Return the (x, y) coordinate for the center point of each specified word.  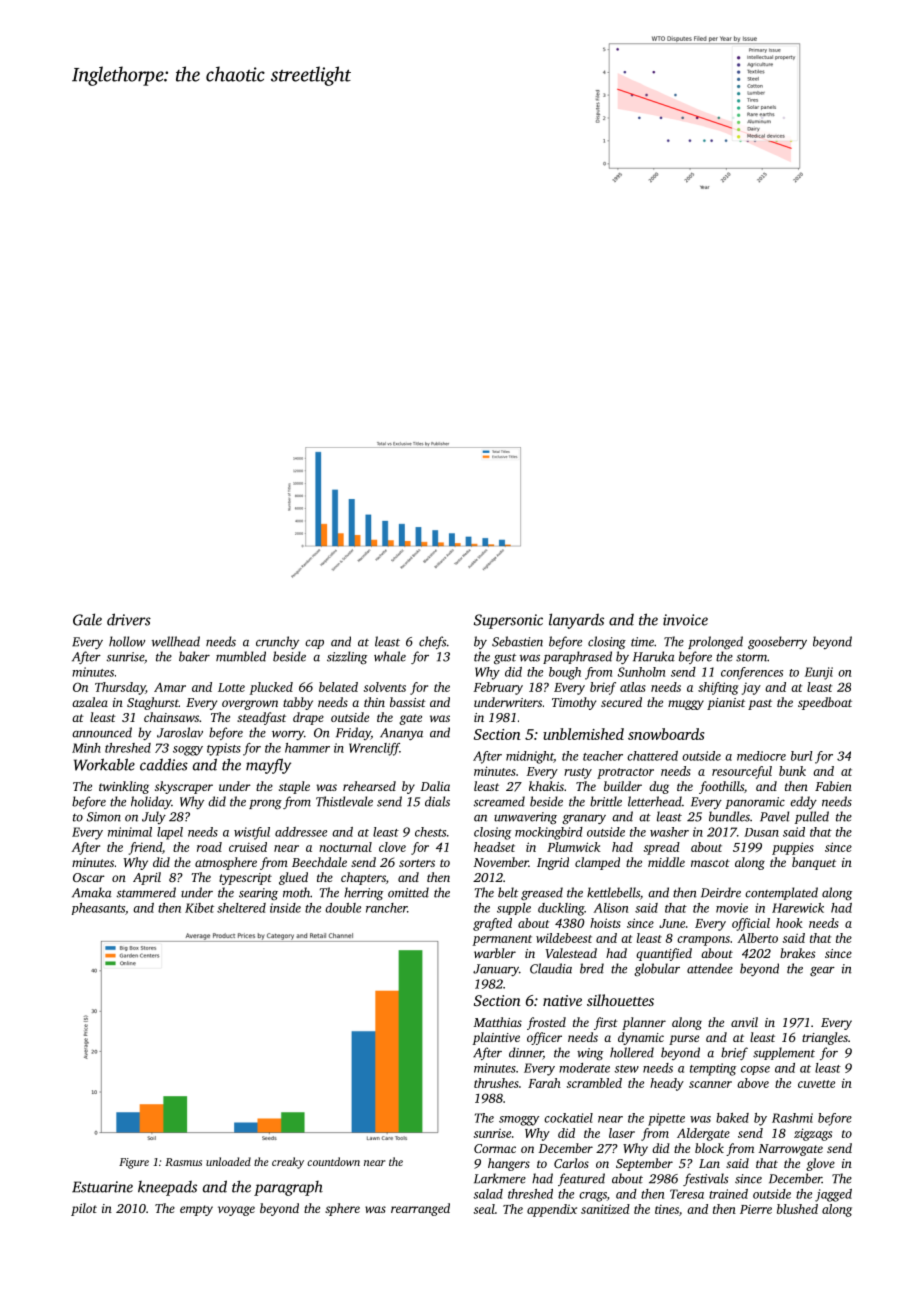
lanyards (576, 621)
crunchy (277, 642)
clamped (597, 863)
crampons (703, 941)
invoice (685, 620)
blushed (797, 1209)
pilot (84, 1209)
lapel (170, 833)
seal (484, 1209)
